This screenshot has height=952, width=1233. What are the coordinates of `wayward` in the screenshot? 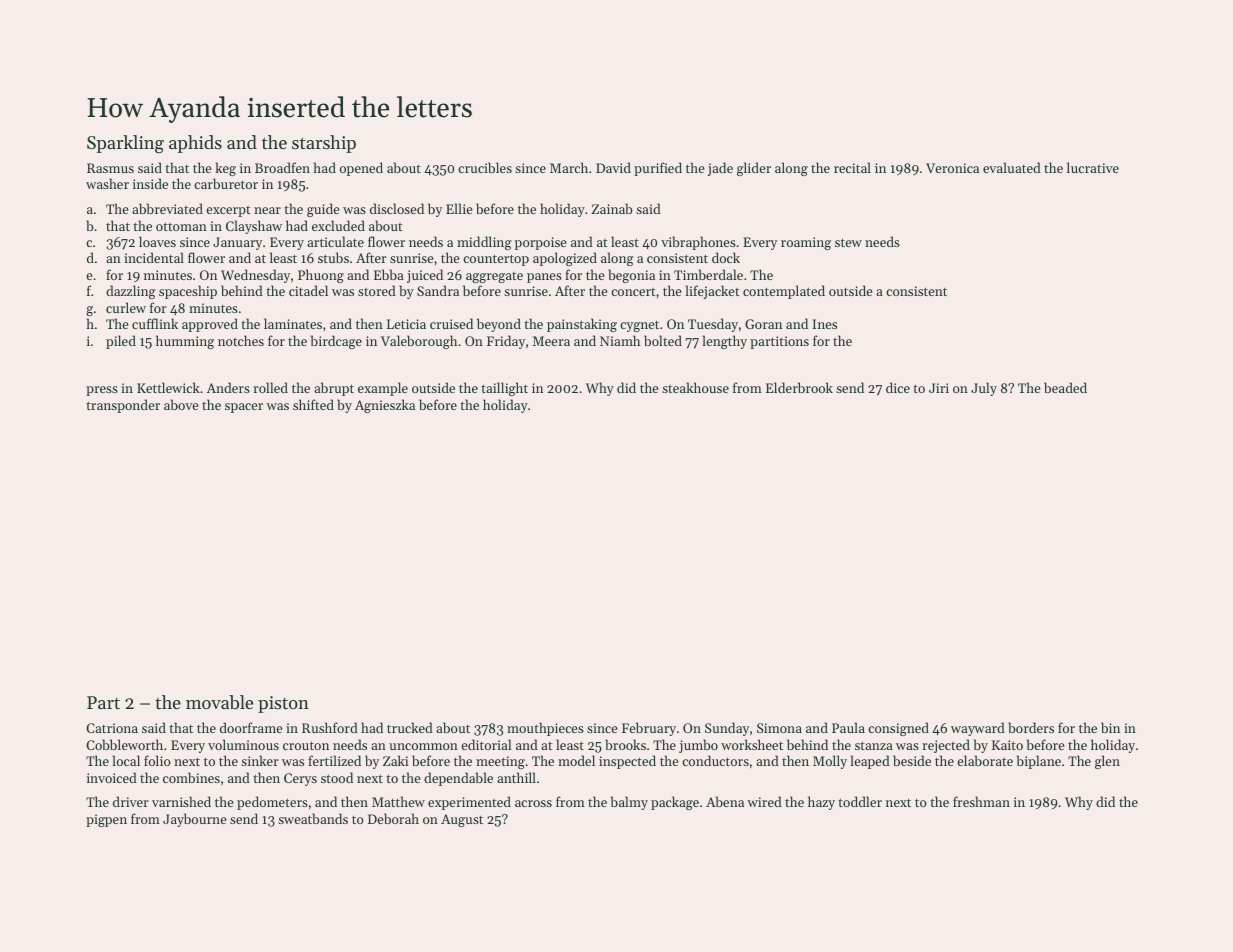 It's located at (978, 729).
